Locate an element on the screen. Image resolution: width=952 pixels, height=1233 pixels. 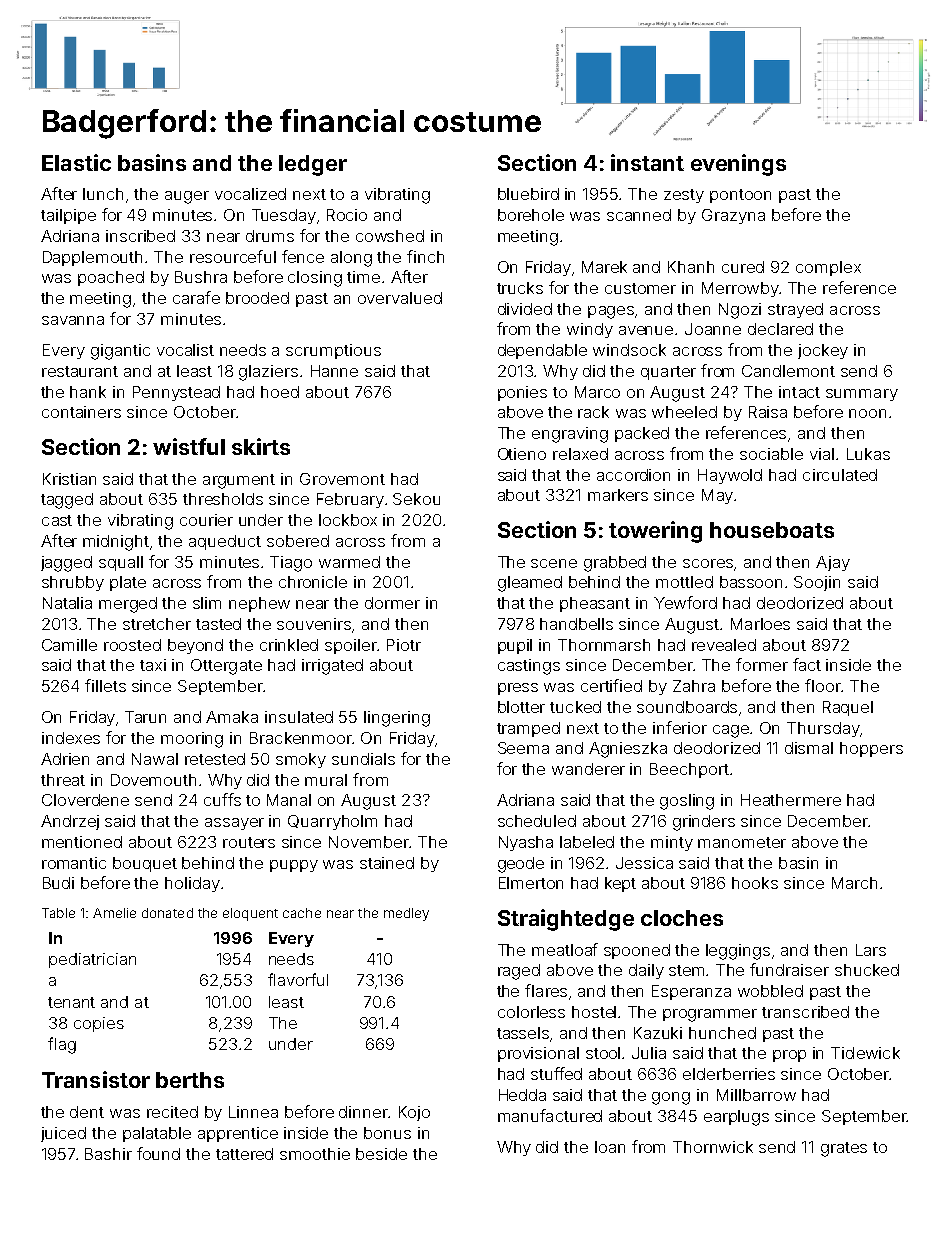
Raquel is located at coordinates (848, 708).
